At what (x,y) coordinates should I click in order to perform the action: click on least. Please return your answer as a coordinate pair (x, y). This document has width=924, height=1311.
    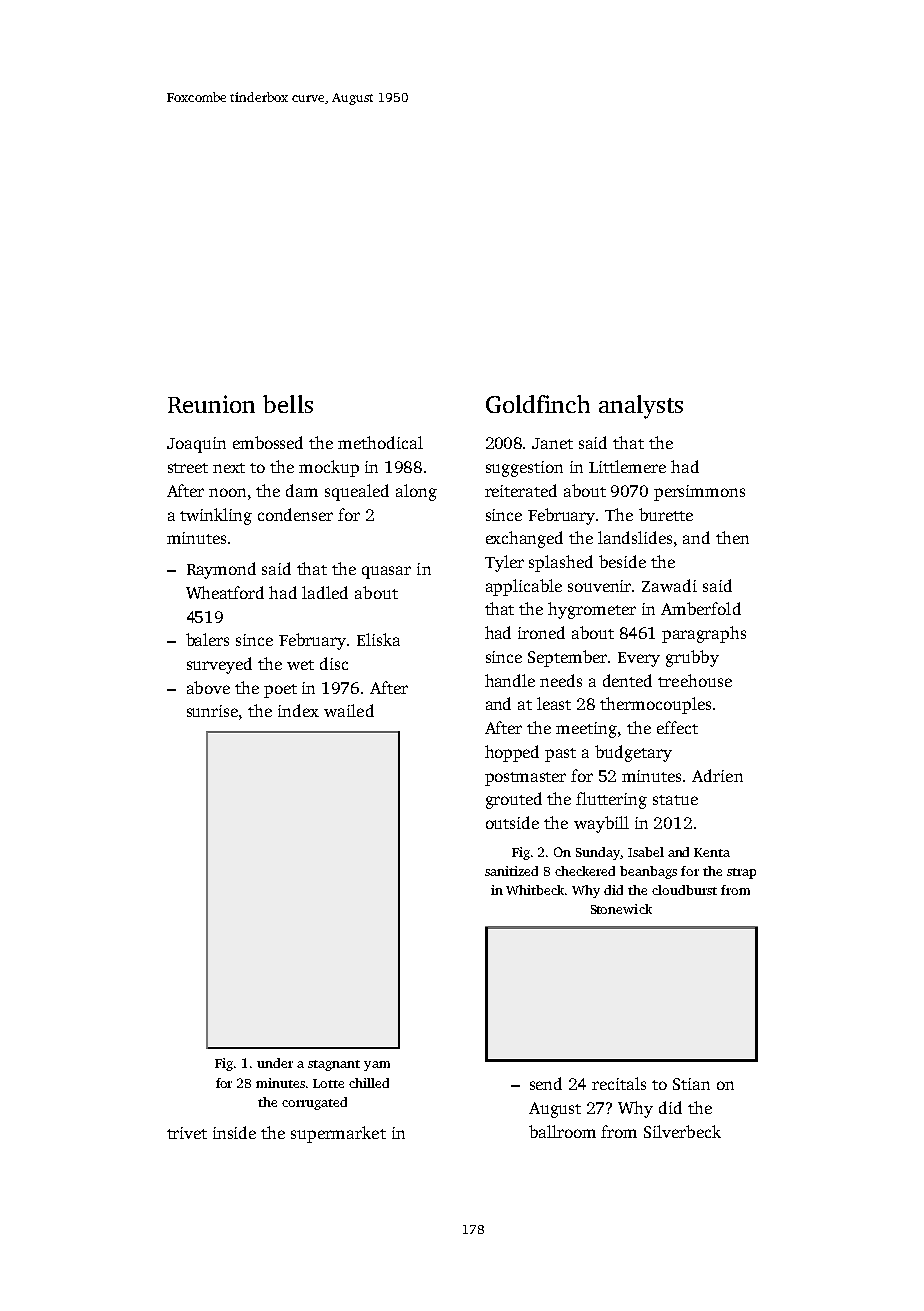
    Looking at the image, I should click on (554, 703).
